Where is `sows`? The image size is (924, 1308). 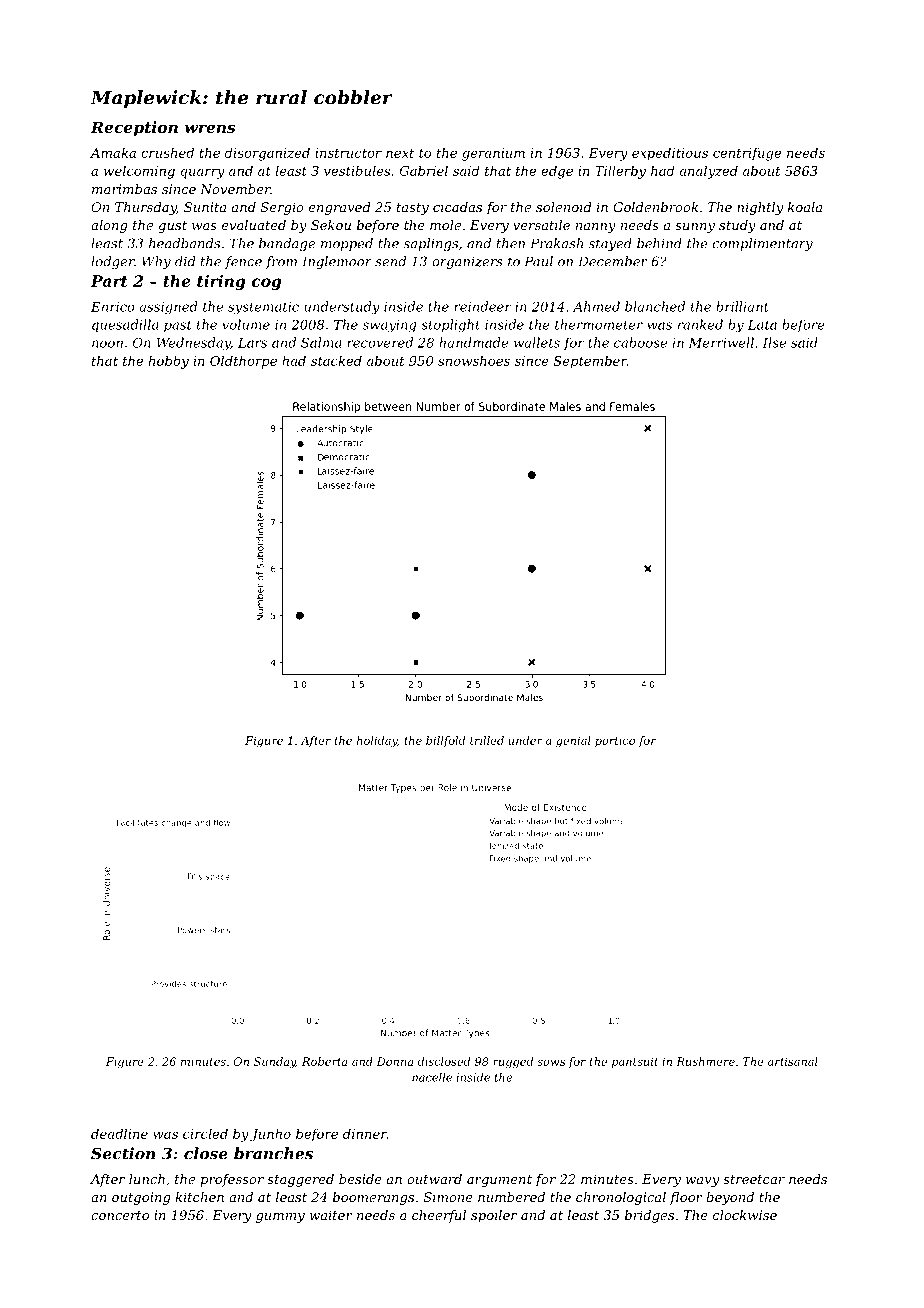 sows is located at coordinates (551, 1062).
